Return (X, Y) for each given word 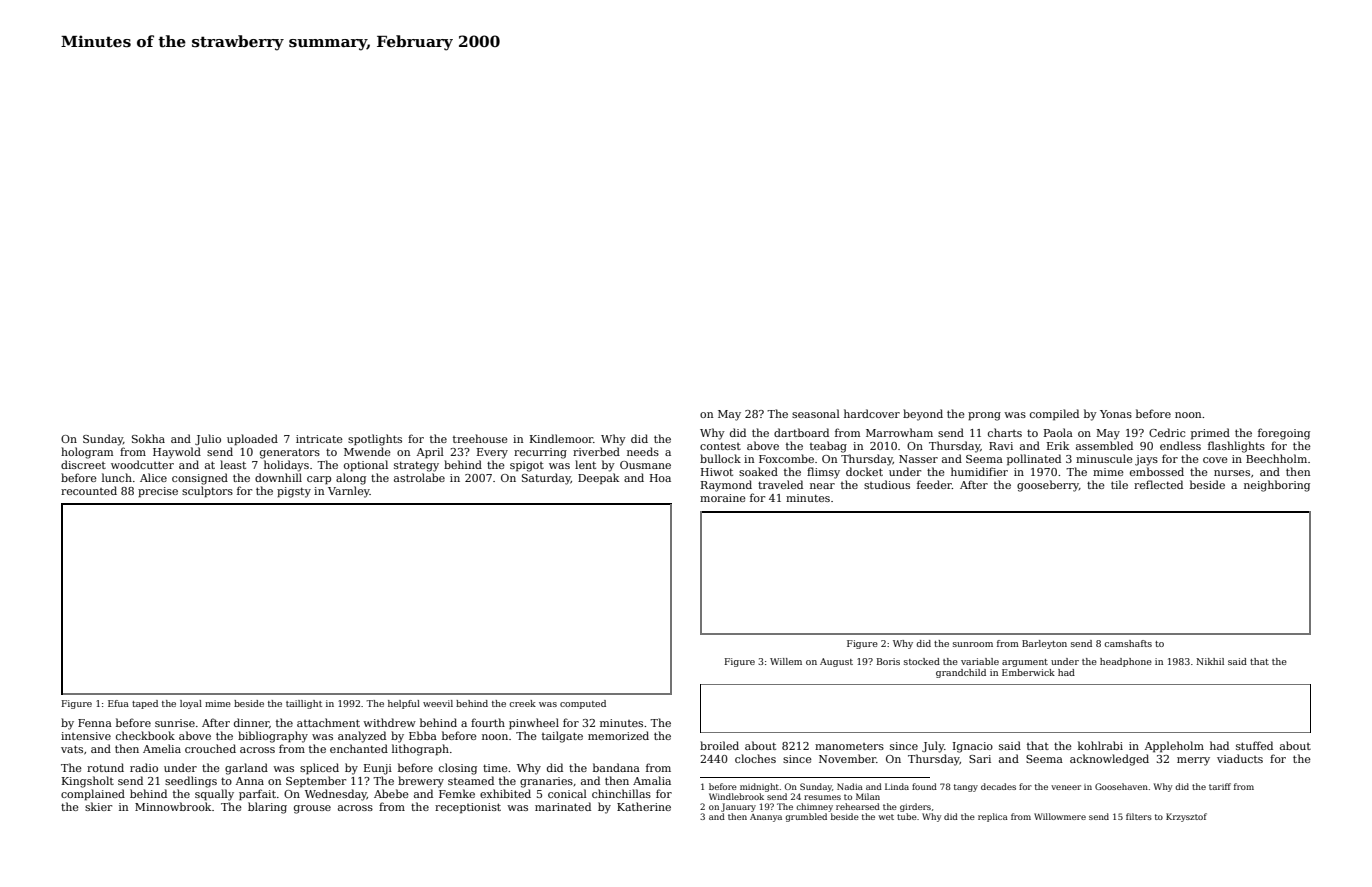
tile (1119, 484)
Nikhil (1210, 661)
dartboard (801, 432)
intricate (319, 439)
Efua (118, 703)
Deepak (598, 479)
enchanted (359, 748)
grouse (312, 809)
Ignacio (973, 747)
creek (522, 703)
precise (158, 492)
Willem (786, 661)
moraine (723, 498)
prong (984, 416)
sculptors (207, 492)
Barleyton (1044, 644)
